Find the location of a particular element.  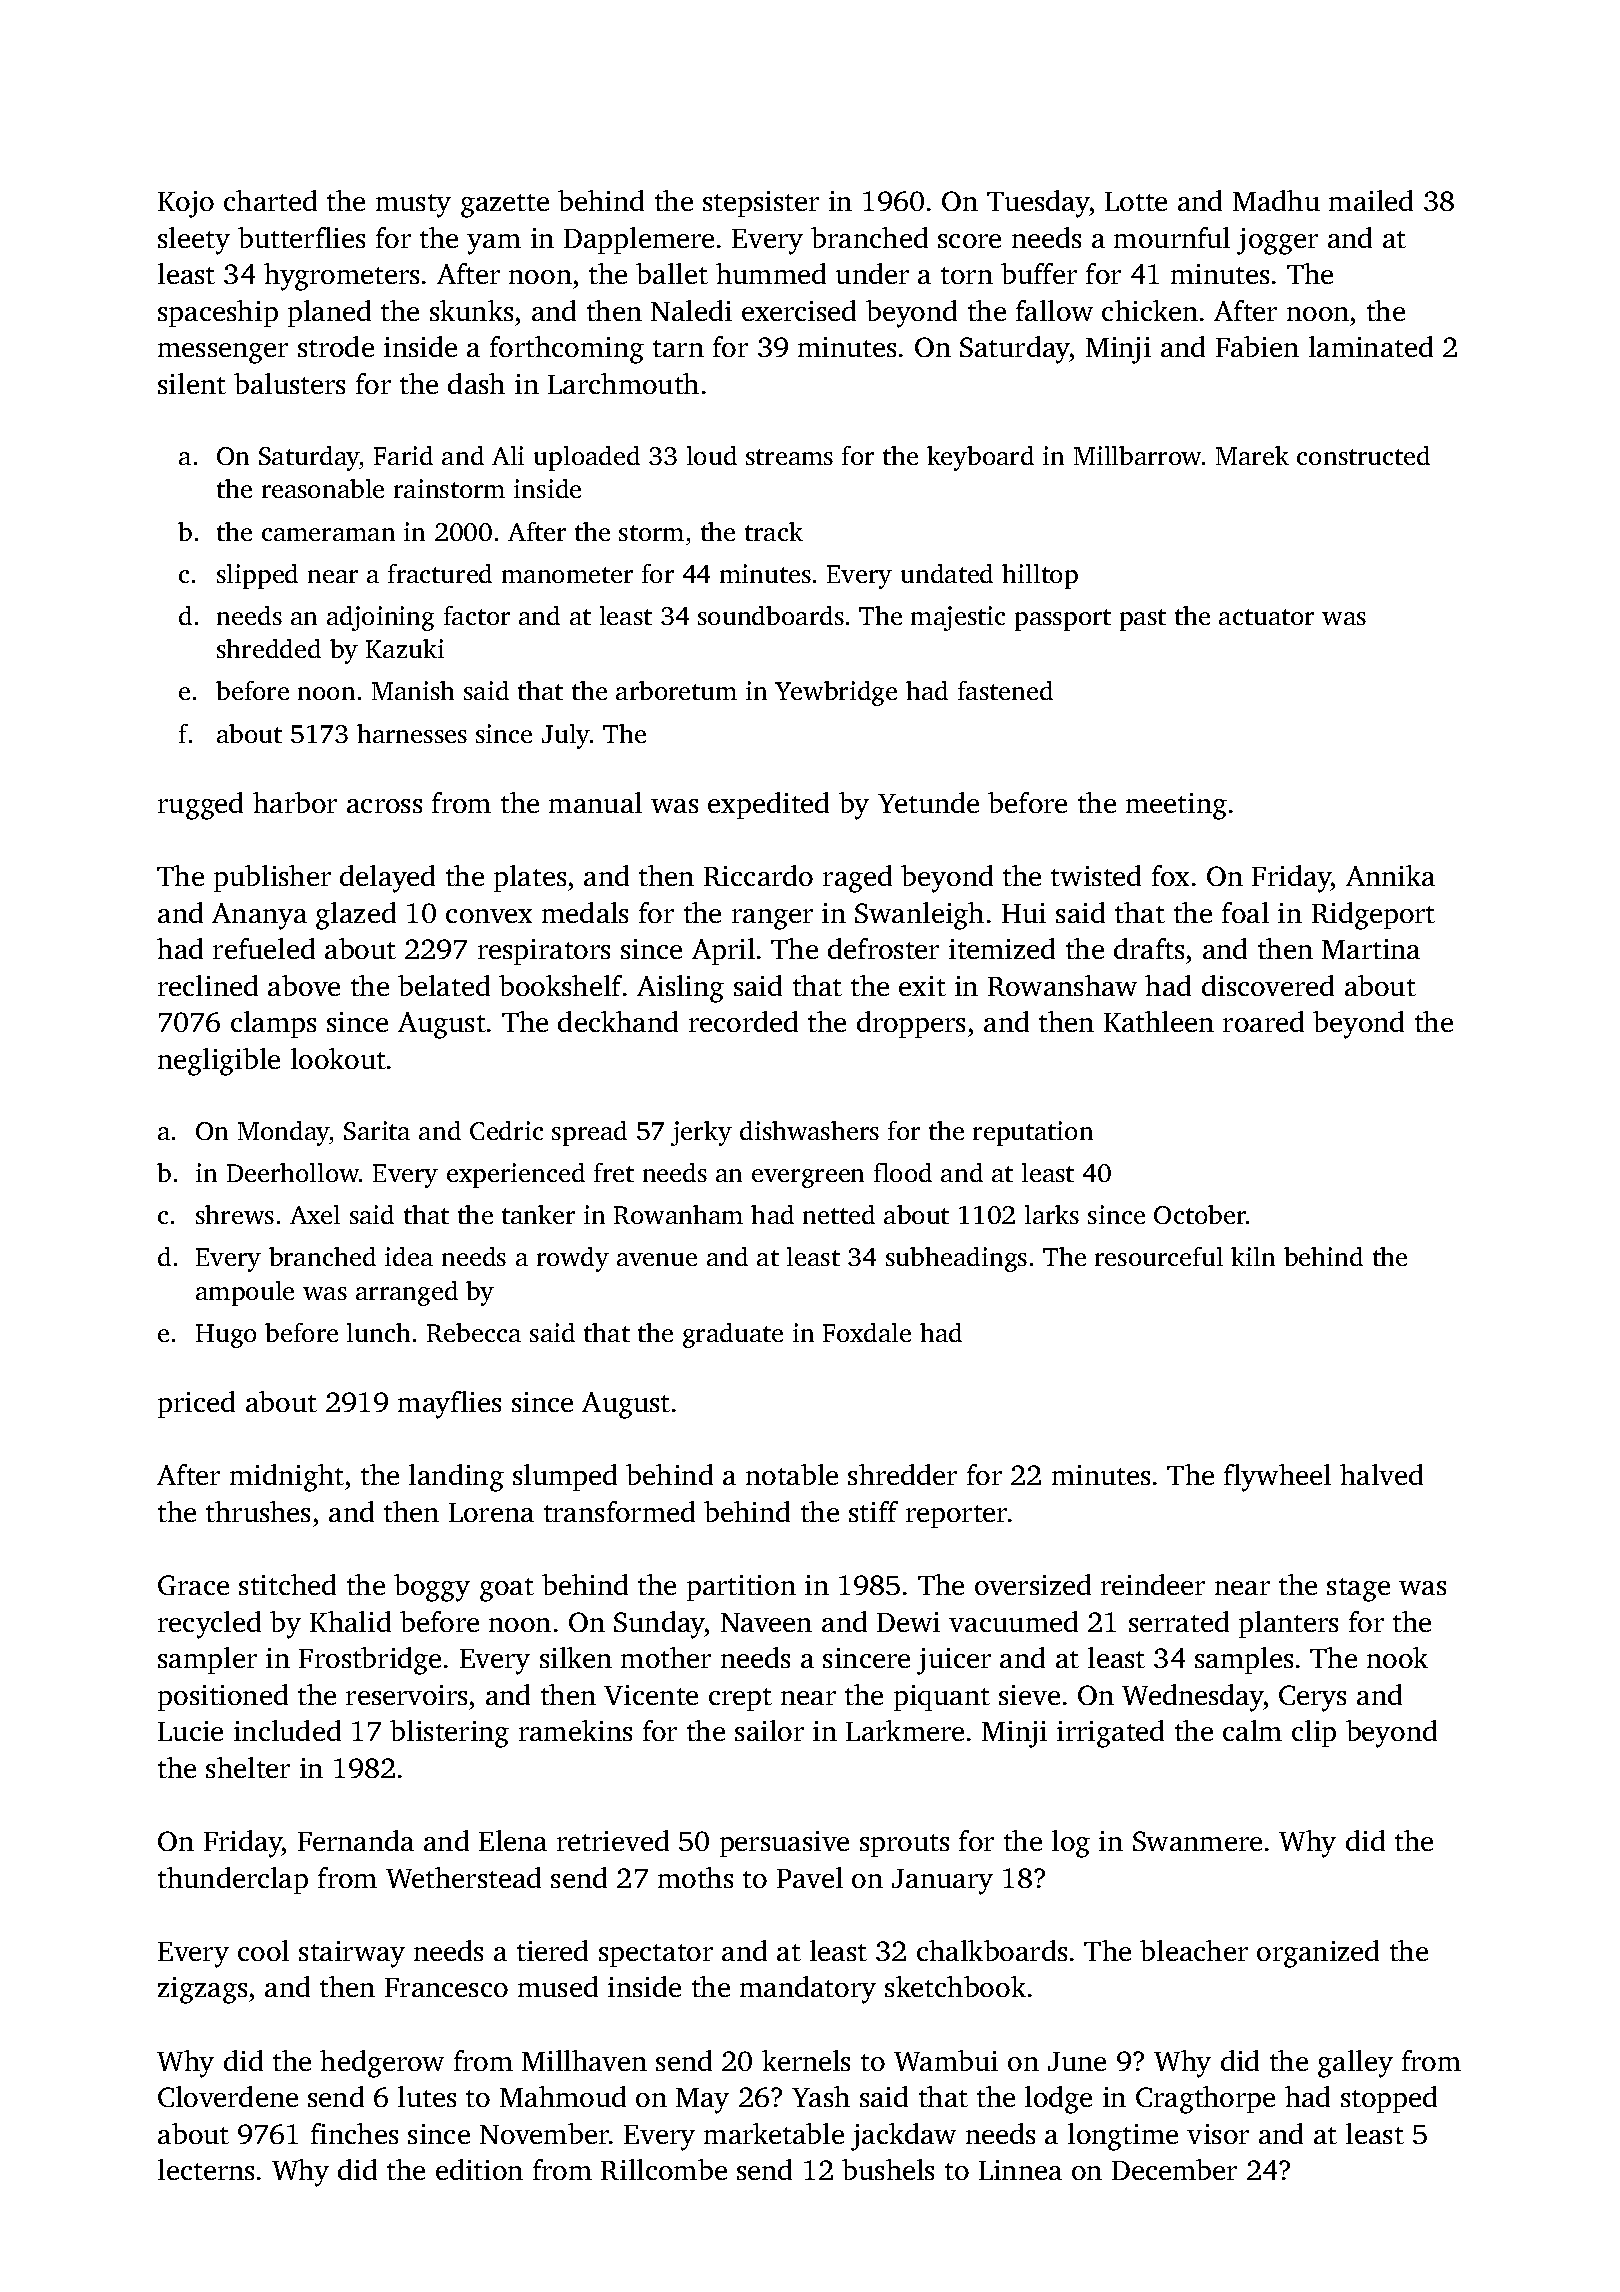

gazette is located at coordinates (505, 206).
